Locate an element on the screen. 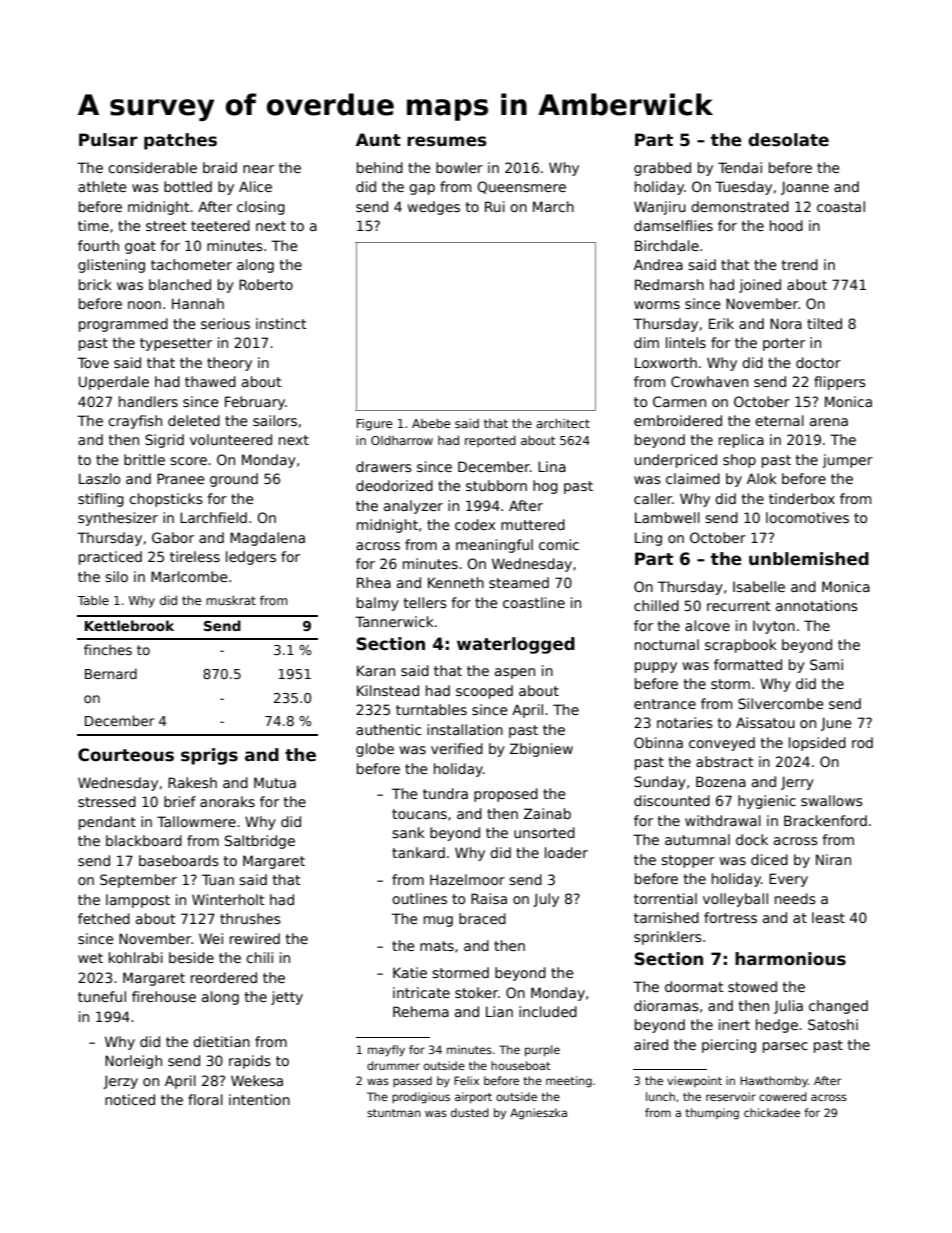 This screenshot has width=952, height=1233. balmy is located at coordinates (378, 604).
